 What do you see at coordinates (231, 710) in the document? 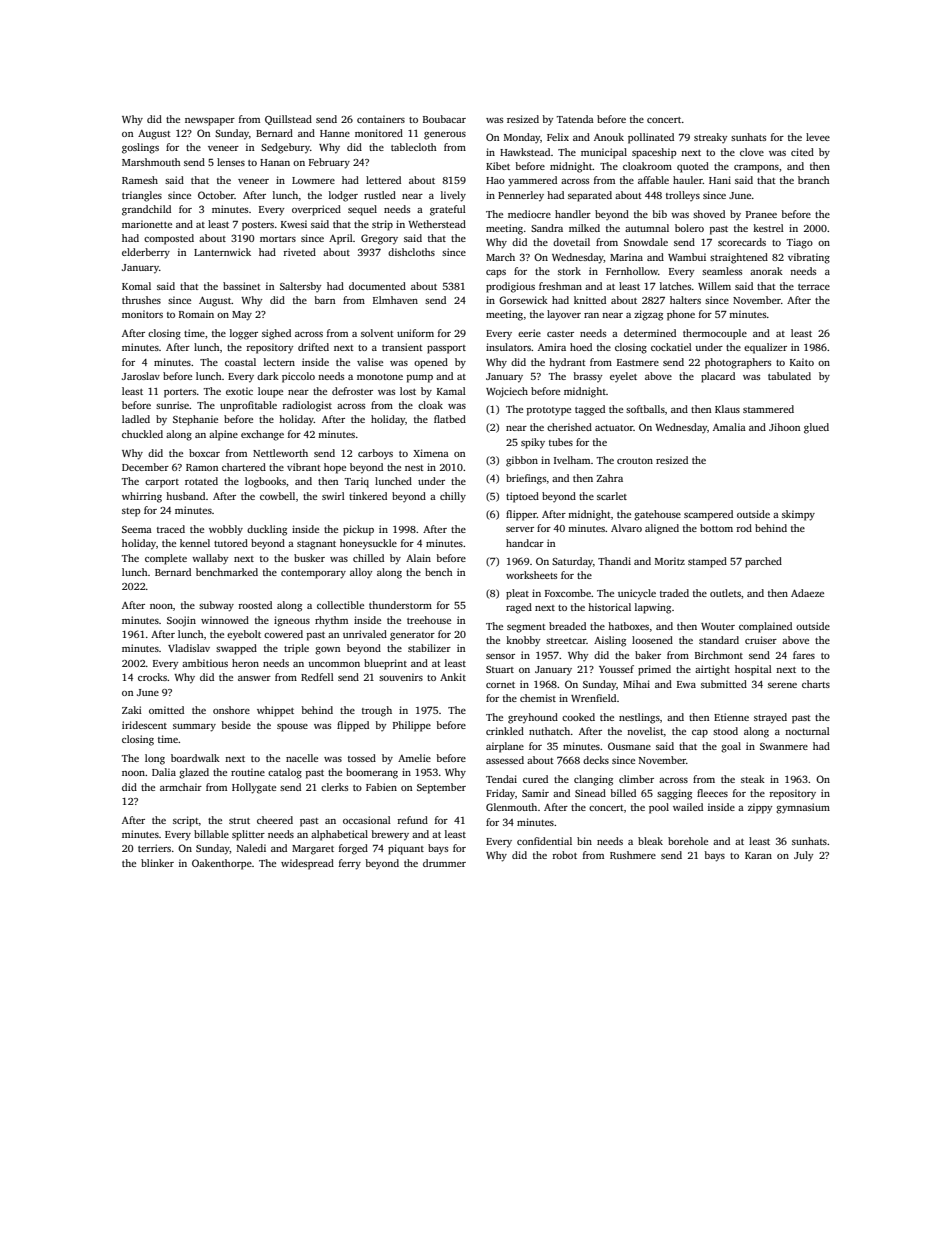
I see `onshore` at bounding box center [231, 710].
